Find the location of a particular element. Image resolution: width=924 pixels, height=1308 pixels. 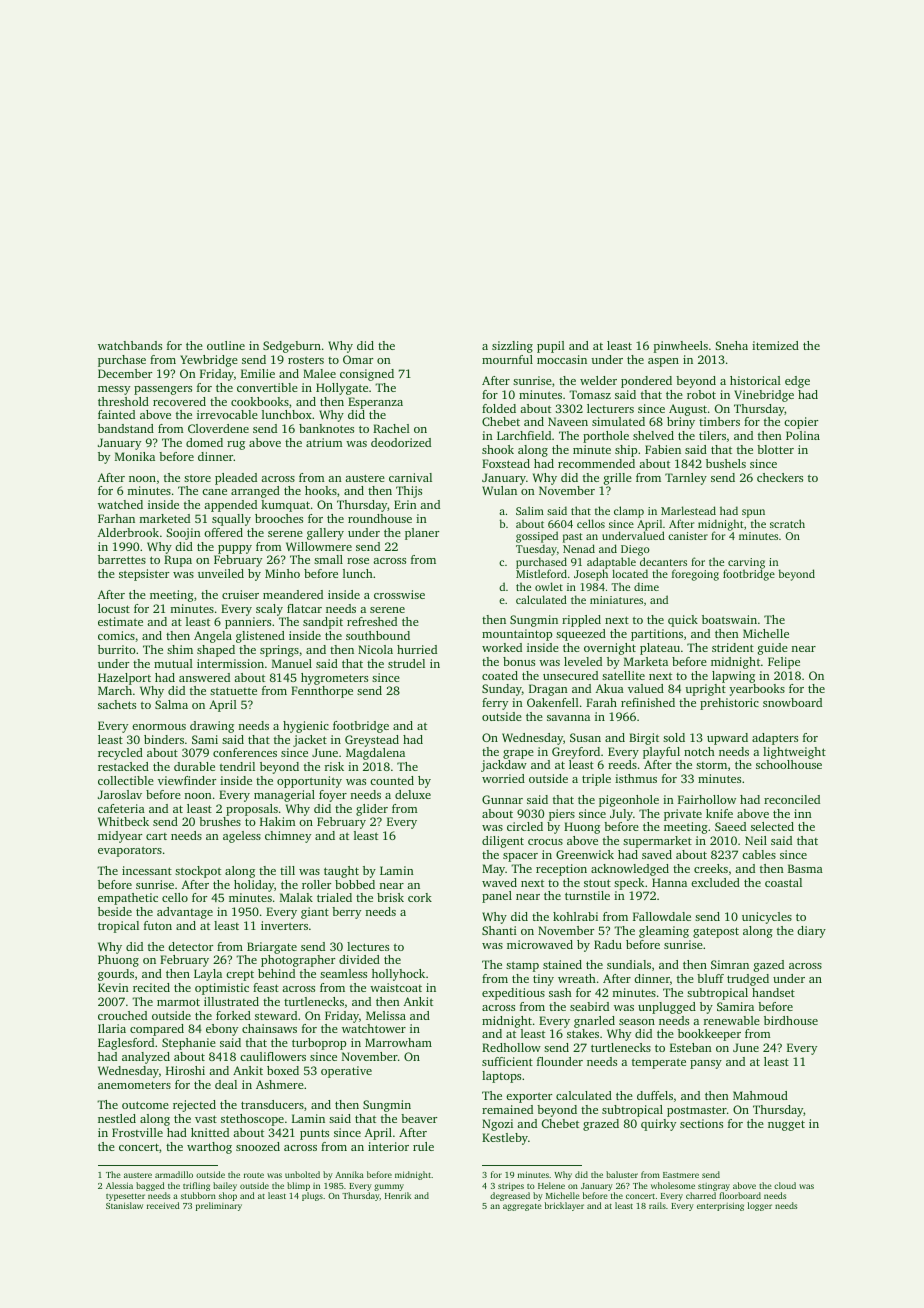

Marlestead is located at coordinates (688, 510).
